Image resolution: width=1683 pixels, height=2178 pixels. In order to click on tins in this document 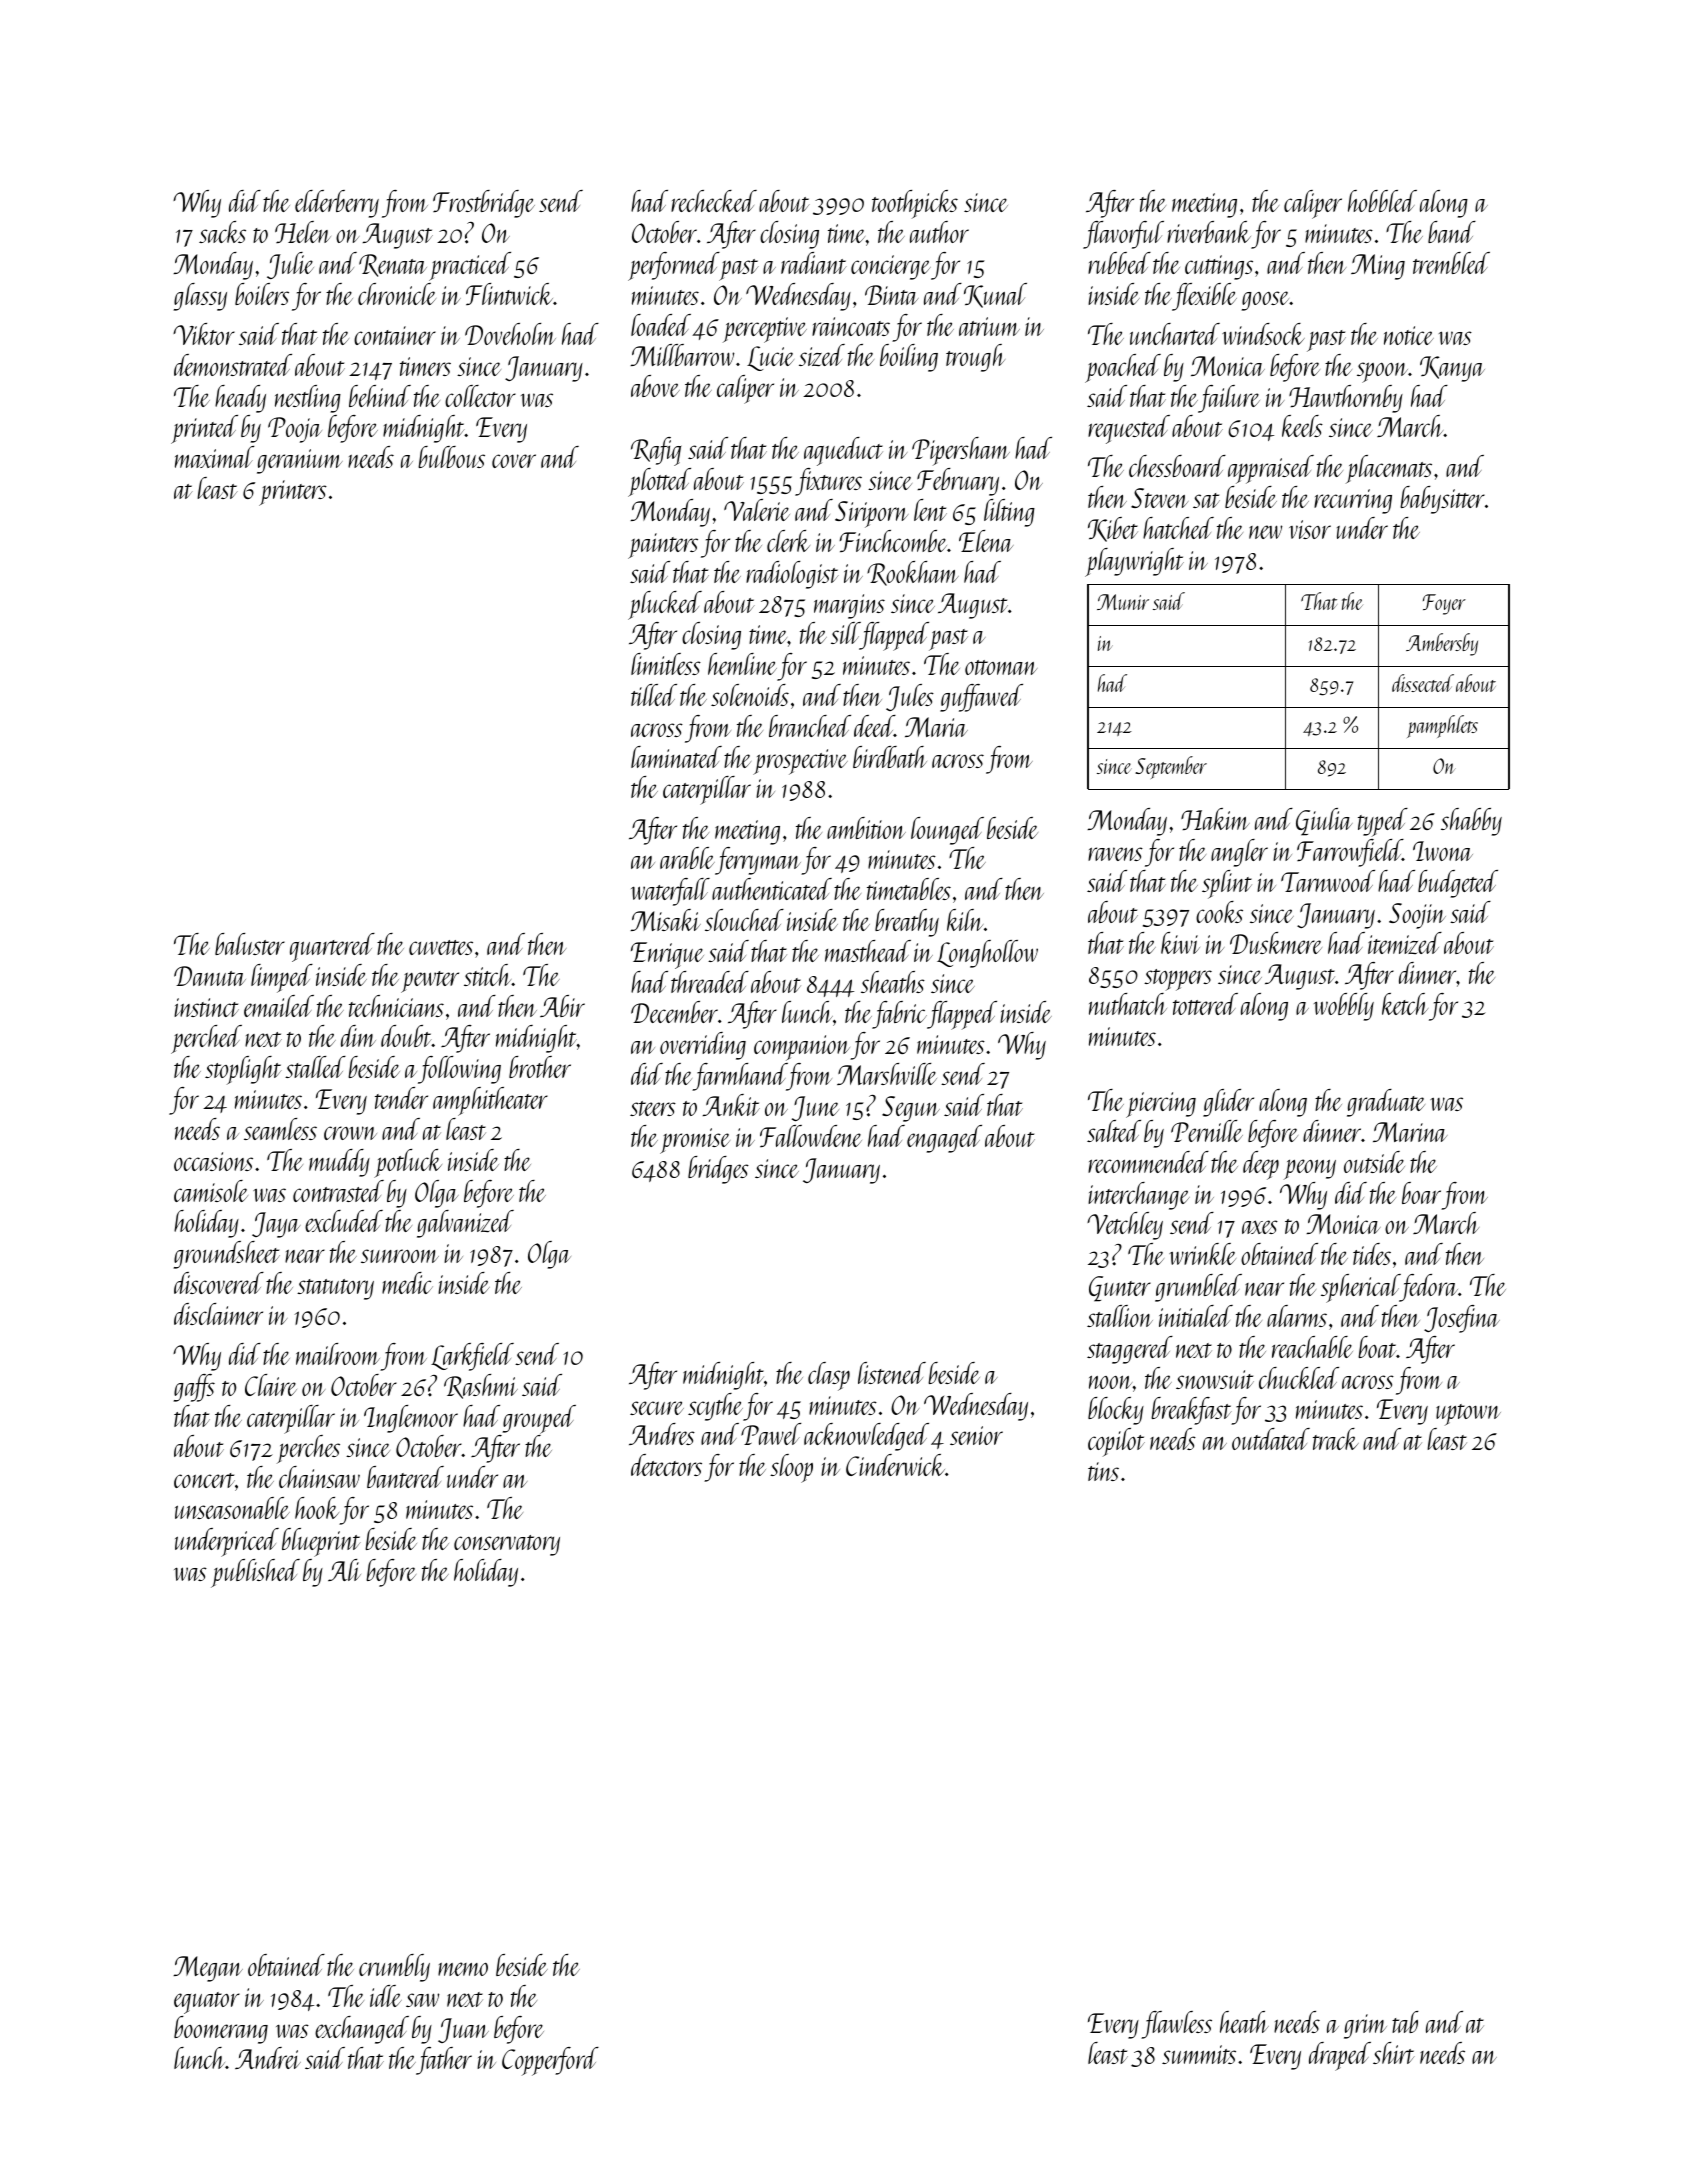, I will do `click(1103, 1471)`.
